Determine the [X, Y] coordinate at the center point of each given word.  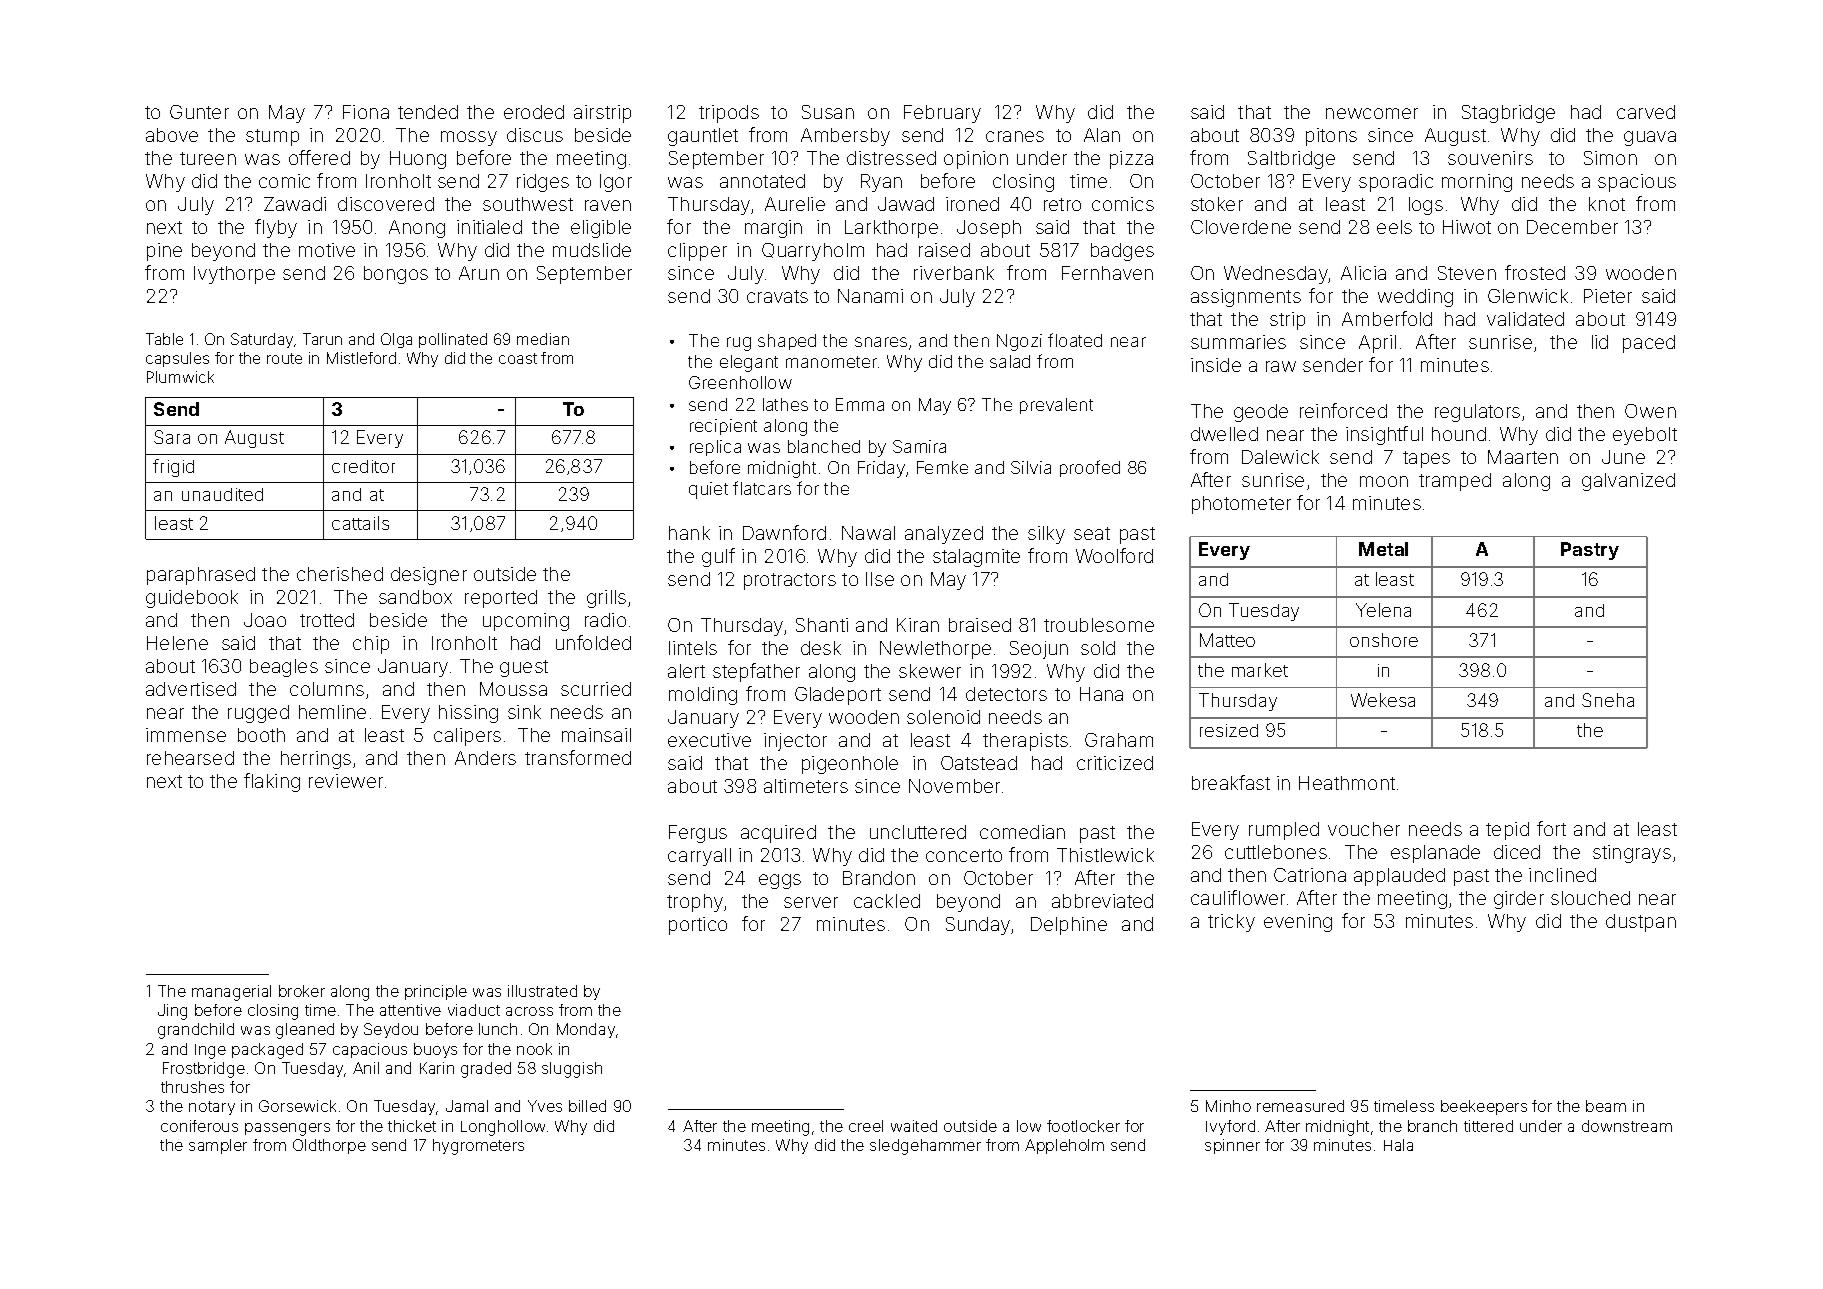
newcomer [1372, 113]
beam [1606, 1106]
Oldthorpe [329, 1146]
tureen [208, 158]
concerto [964, 855]
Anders [485, 758]
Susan [828, 112]
